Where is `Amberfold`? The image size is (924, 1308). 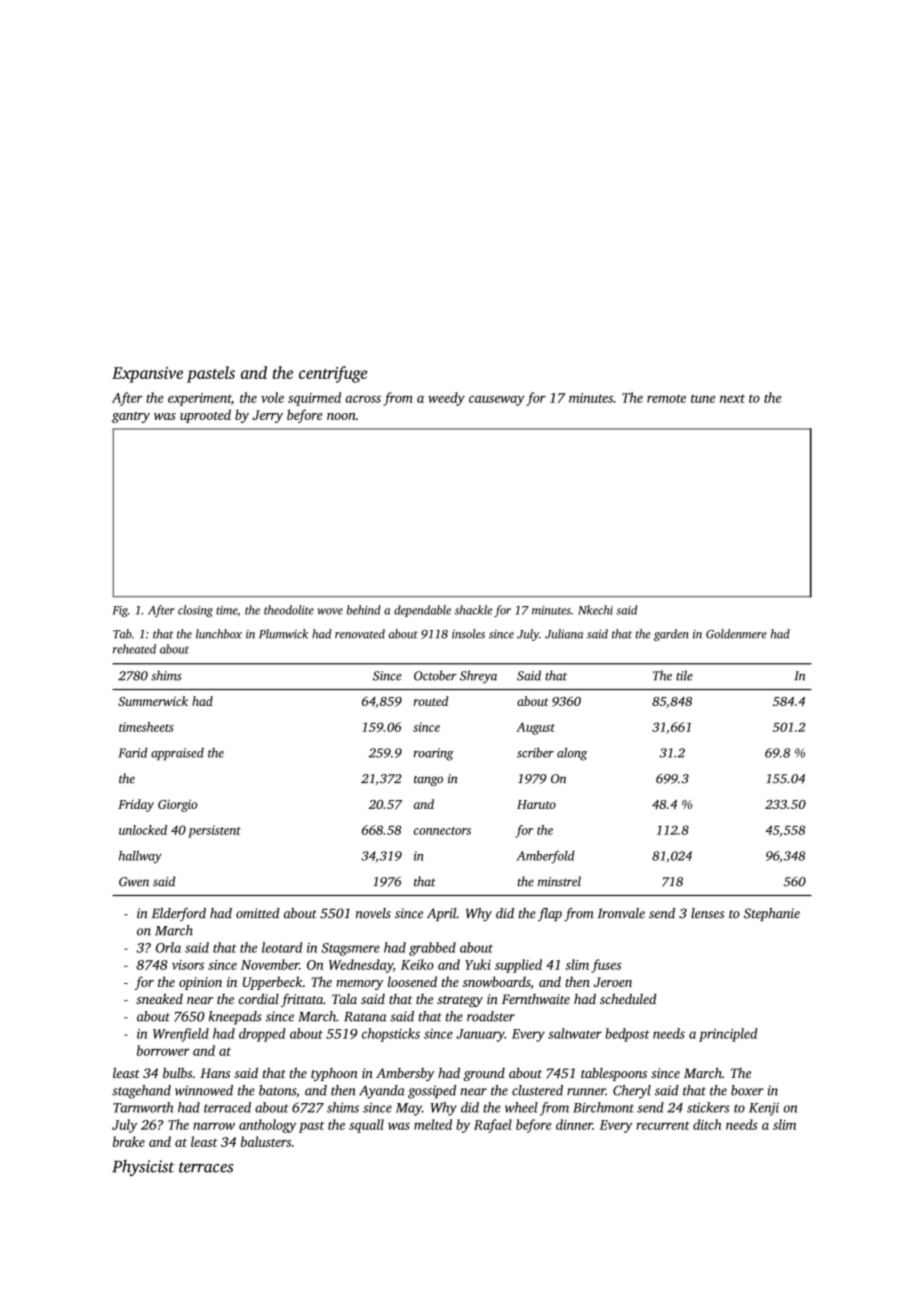 Amberfold is located at coordinates (546, 857).
